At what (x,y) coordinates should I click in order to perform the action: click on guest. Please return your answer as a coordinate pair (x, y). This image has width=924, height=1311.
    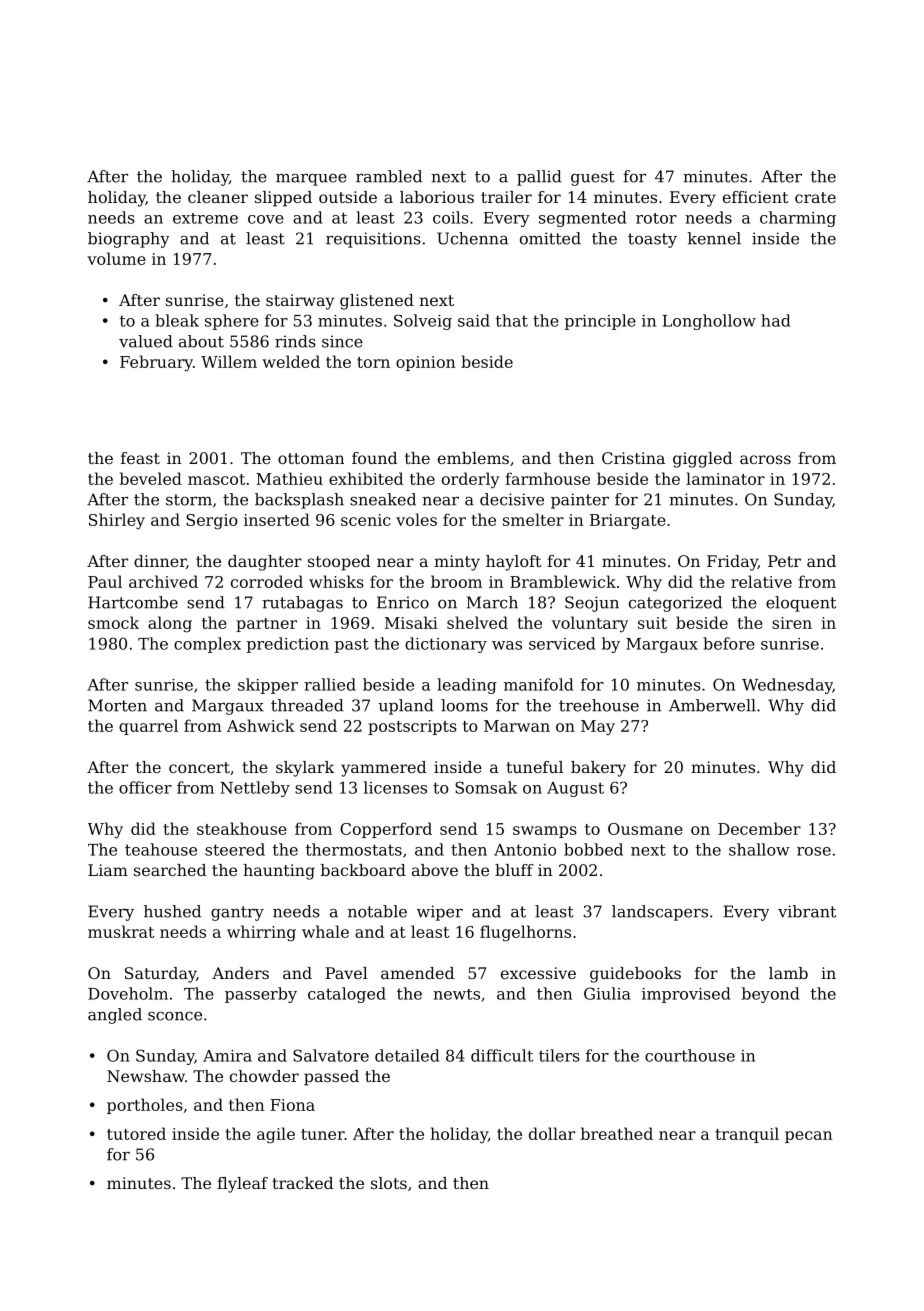
    Looking at the image, I should click on (593, 178).
